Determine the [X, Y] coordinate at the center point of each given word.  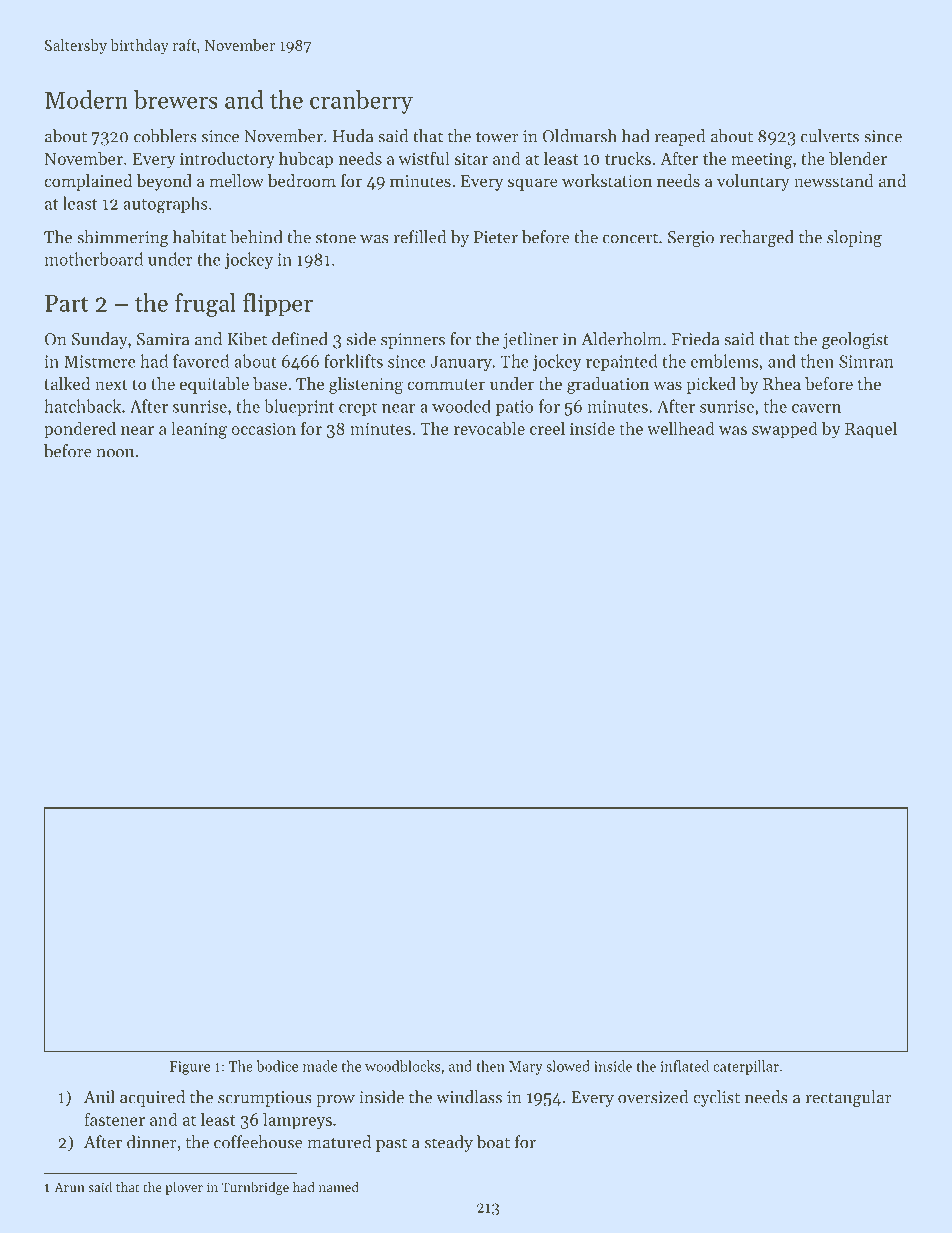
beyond [164, 182]
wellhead [681, 428]
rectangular [848, 1098]
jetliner [530, 340]
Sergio [691, 239]
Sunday [100, 340]
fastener [114, 1119]
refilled [419, 237]
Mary [526, 1068]
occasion [263, 428]
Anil [99, 1096]
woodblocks [402, 1066]
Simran [866, 361]
